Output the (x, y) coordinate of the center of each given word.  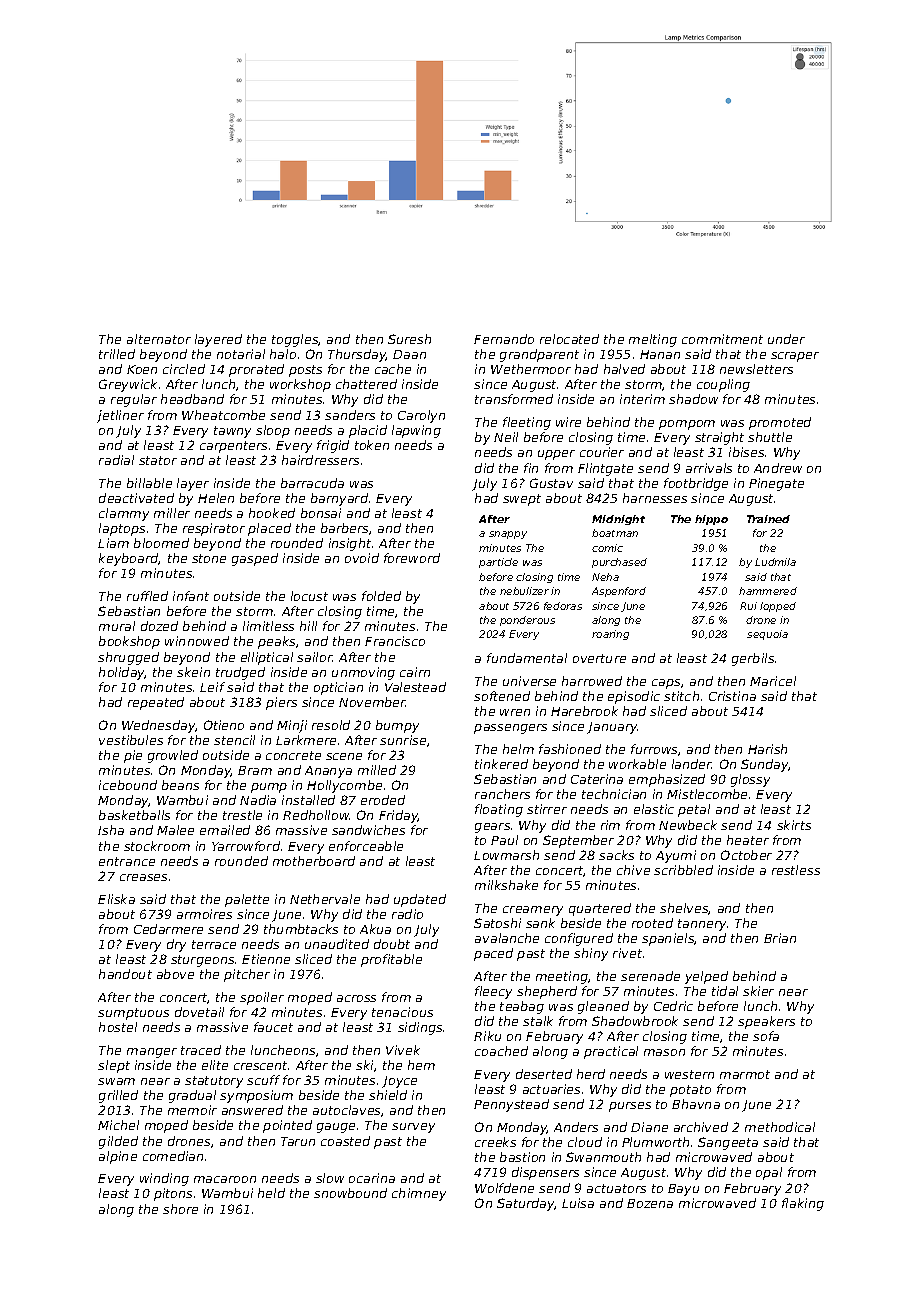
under (786, 339)
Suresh (409, 339)
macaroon (225, 1179)
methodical (780, 1127)
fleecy (493, 992)
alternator (159, 339)
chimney (419, 1194)
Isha (111, 830)
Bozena (650, 1203)
